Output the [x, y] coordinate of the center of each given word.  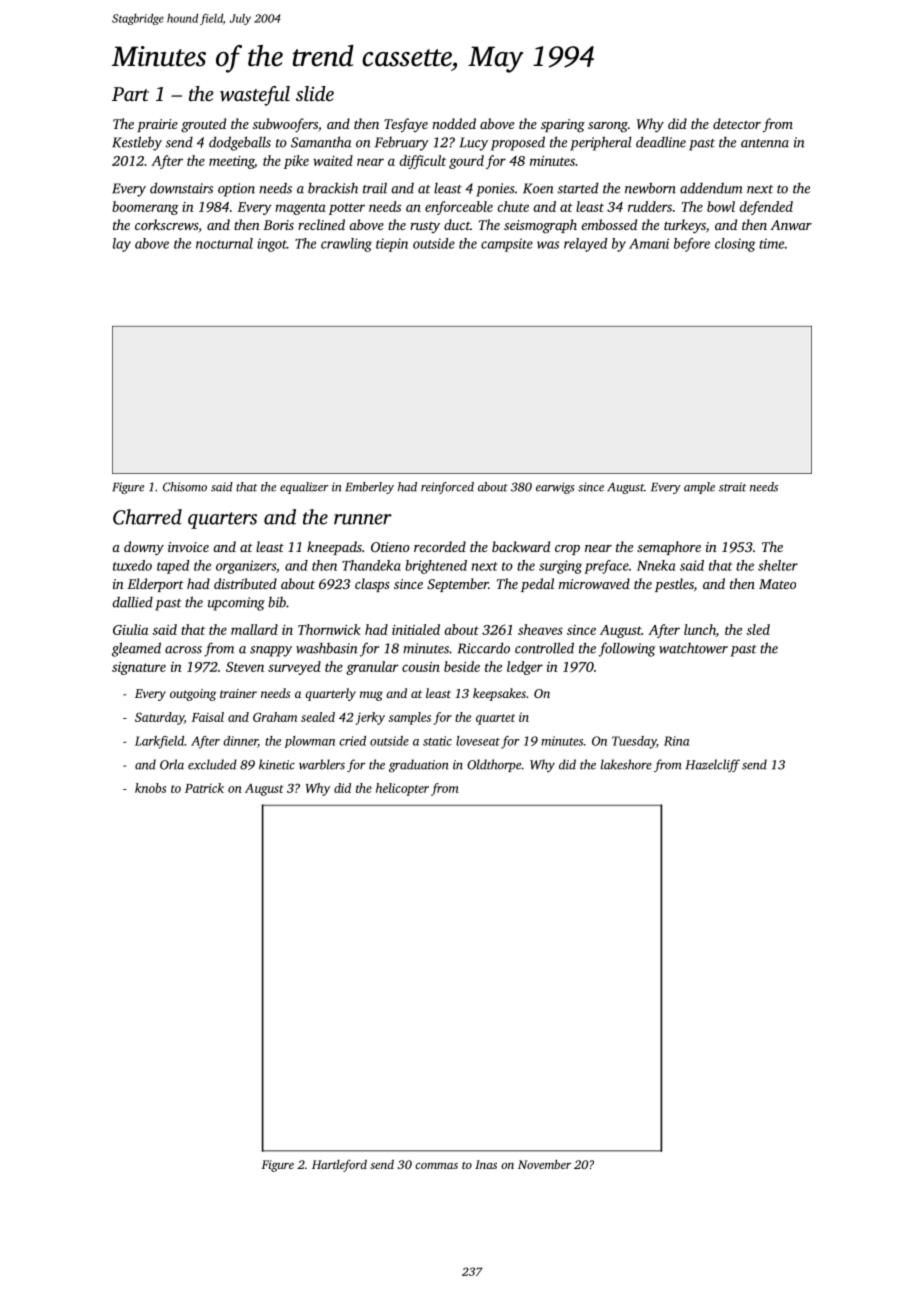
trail [375, 188]
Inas [486, 1164]
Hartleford [339, 1165]
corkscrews [166, 224]
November [544, 1164]
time [771, 243]
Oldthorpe [494, 765]
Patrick [204, 788]
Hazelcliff [713, 765]
